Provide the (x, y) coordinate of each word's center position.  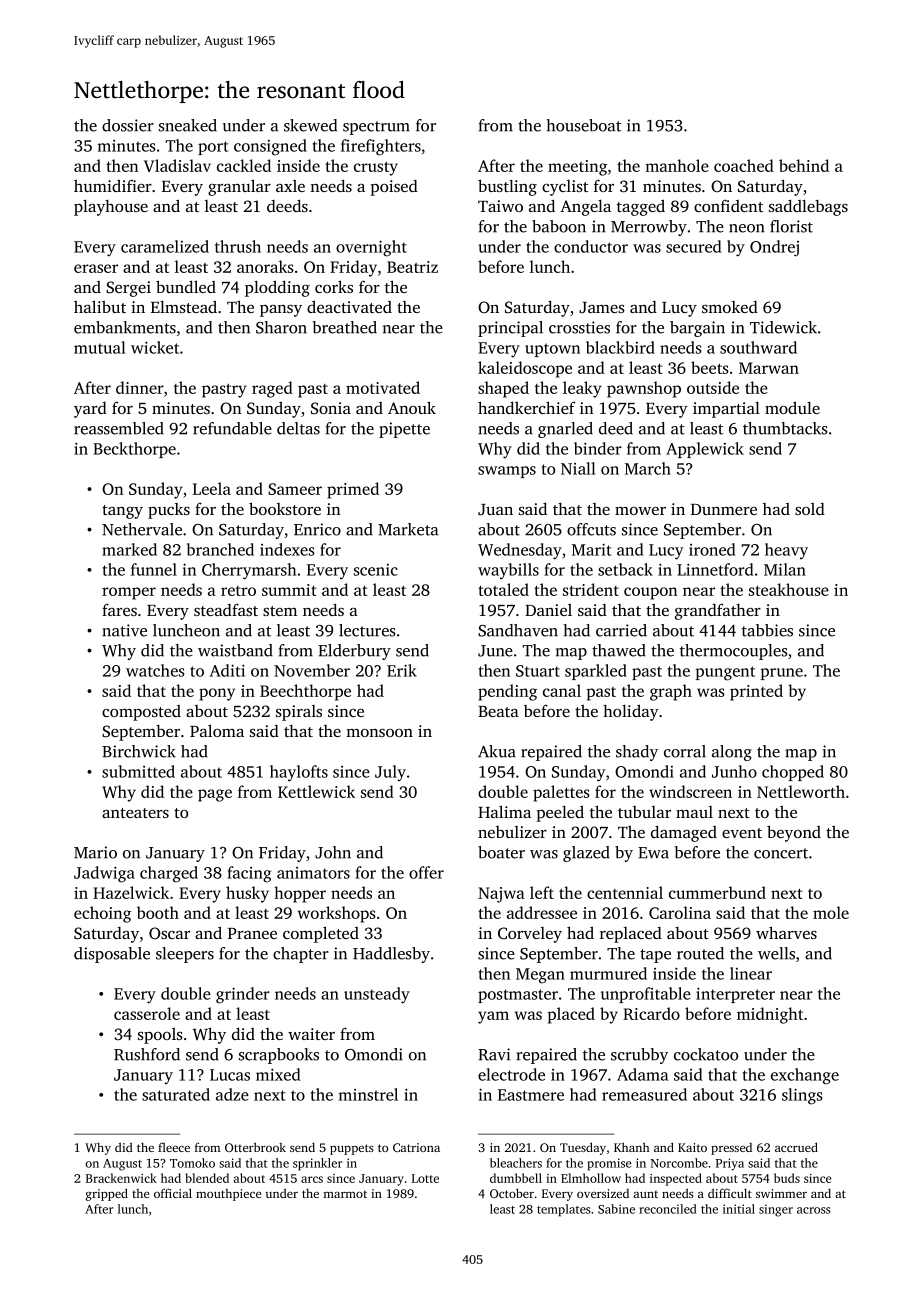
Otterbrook (255, 1147)
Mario (95, 852)
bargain (697, 329)
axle (290, 186)
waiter (311, 1034)
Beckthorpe (134, 450)
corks (334, 286)
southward (758, 347)
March (648, 468)
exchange (805, 1076)
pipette (404, 430)
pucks (169, 511)
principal (510, 329)
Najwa (501, 895)
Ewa (653, 853)
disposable (112, 955)
